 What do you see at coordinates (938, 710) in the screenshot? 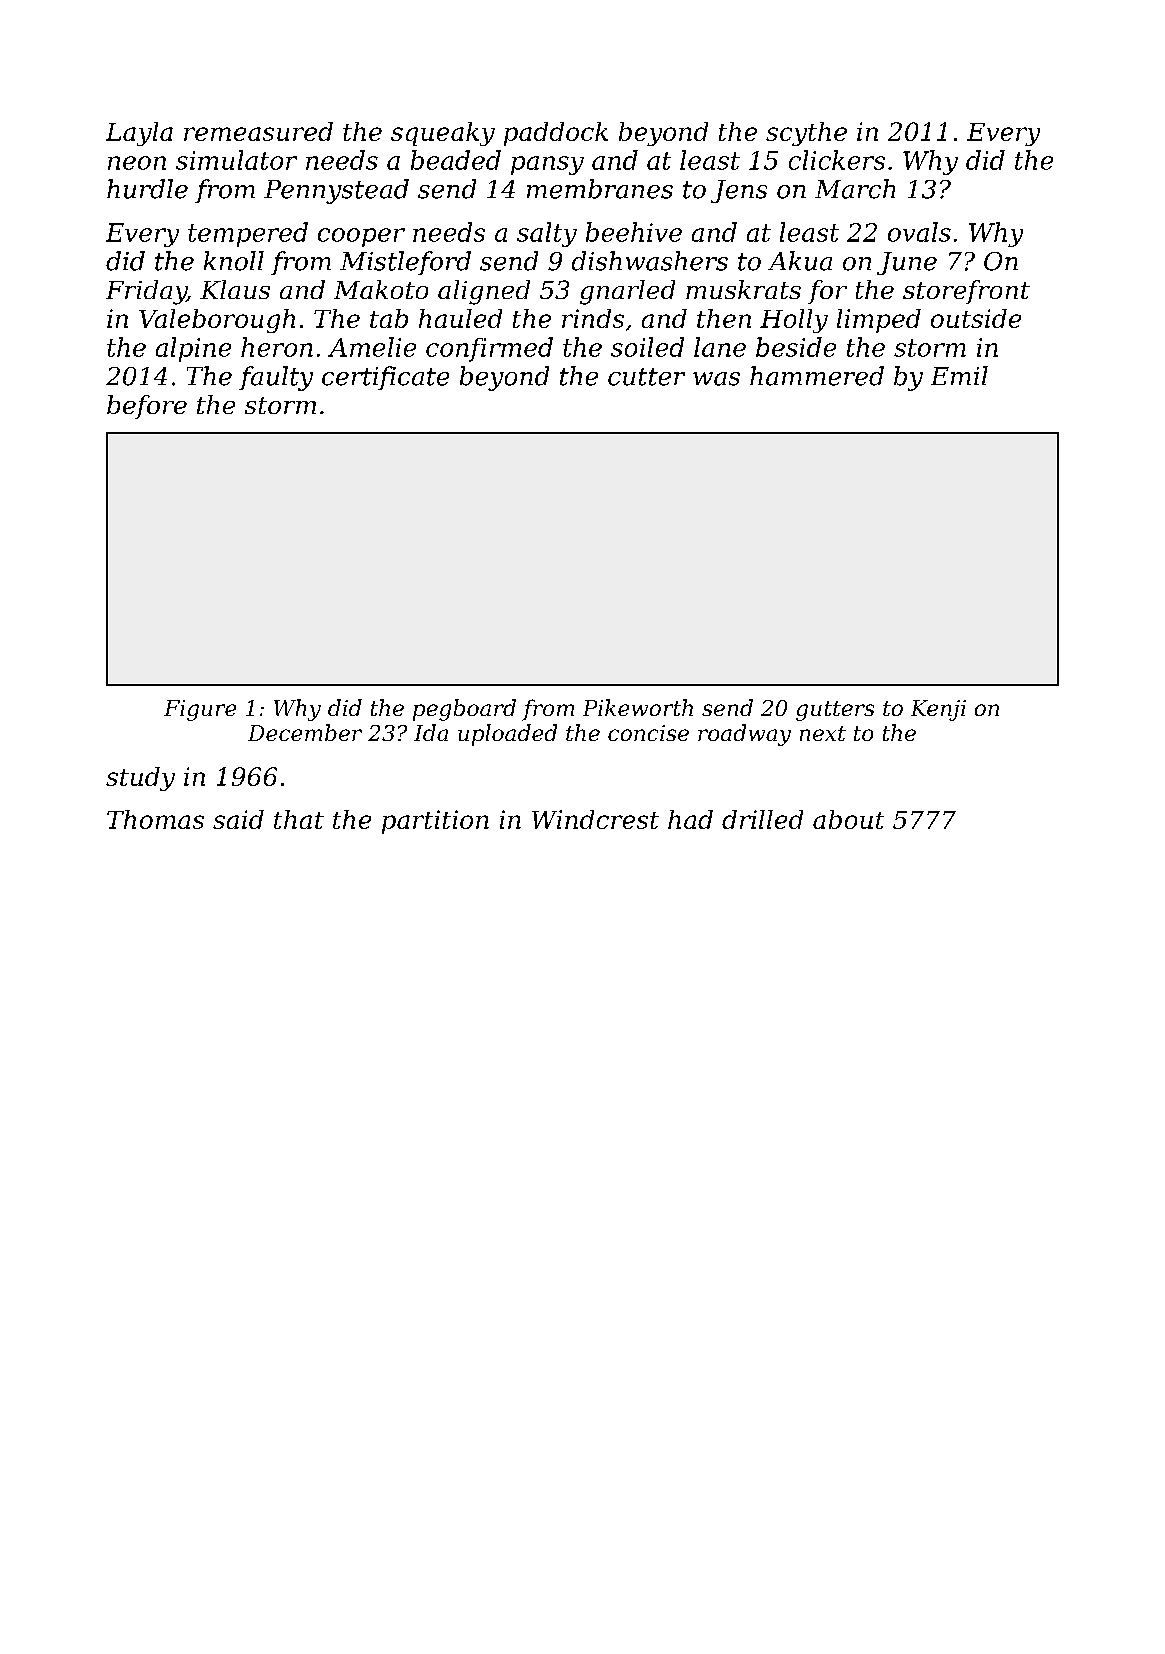
I see `Kenji` at bounding box center [938, 710].
